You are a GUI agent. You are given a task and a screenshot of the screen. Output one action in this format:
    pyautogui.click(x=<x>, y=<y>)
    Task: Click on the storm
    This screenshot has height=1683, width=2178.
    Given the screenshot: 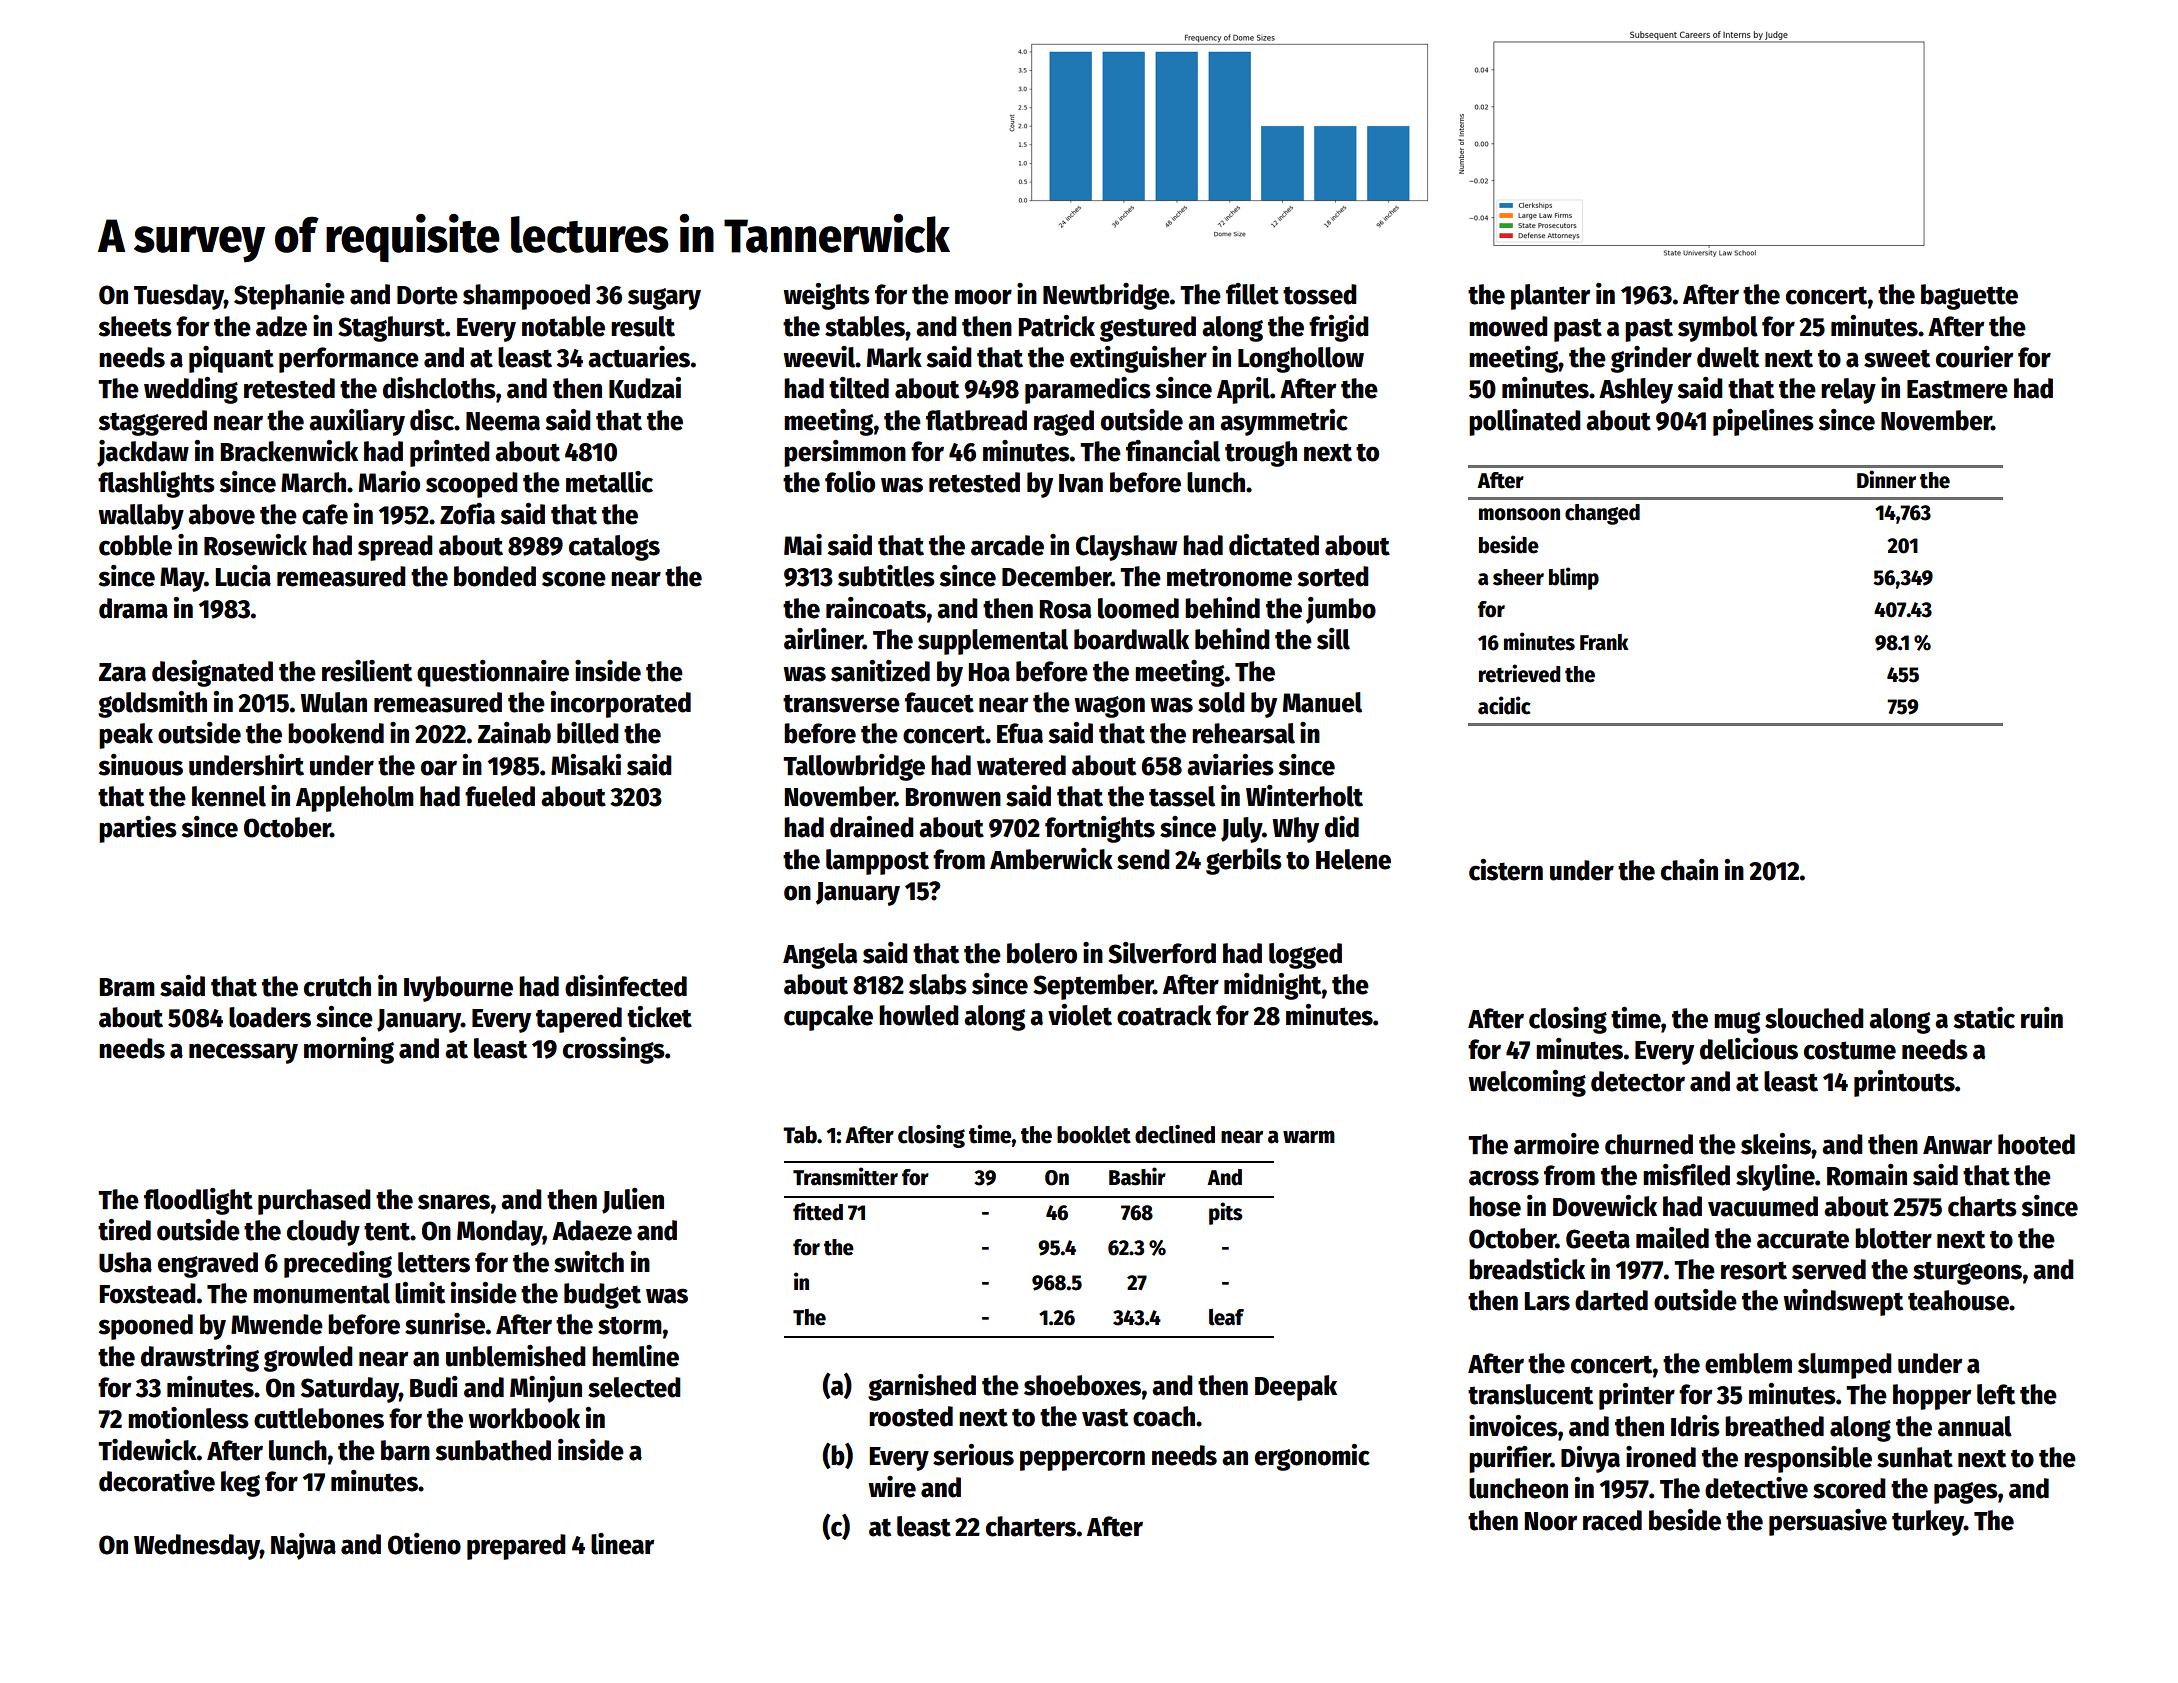 What is the action you would take?
    pyautogui.click(x=630, y=1325)
